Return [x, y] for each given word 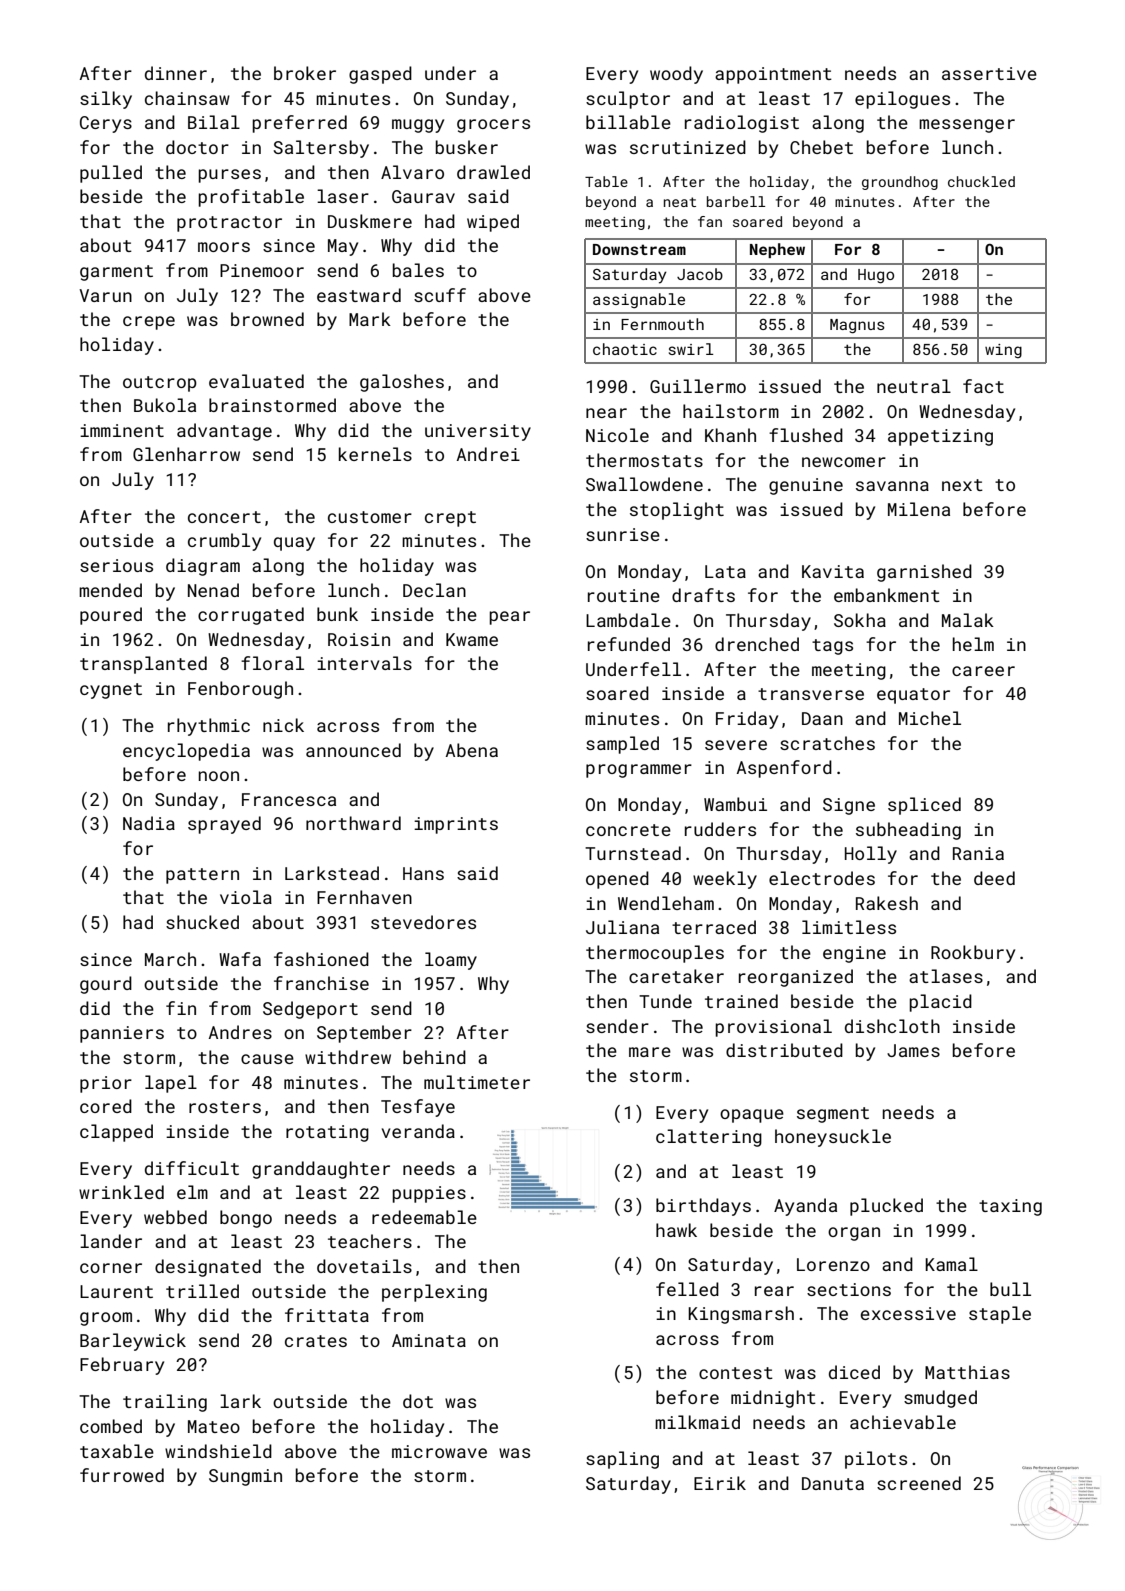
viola [246, 897]
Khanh [730, 435]
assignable [639, 300]
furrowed [122, 1475]
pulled [111, 174]
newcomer [844, 462]
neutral [914, 386]
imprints [456, 825]
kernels [375, 454]
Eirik [720, 1483]
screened [919, 1483]
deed [994, 878]
